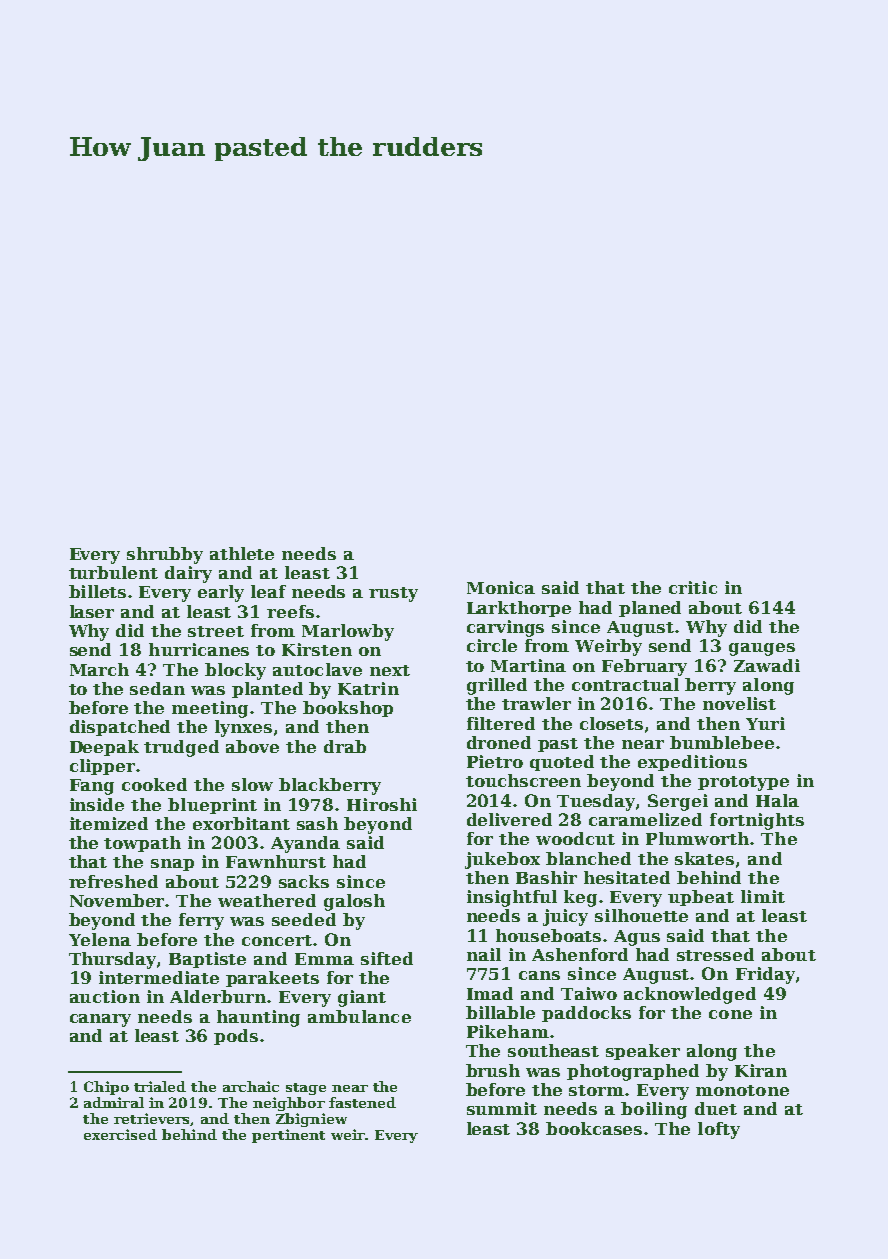  What do you see at coordinates (268, 591) in the screenshot?
I see `leaf` at bounding box center [268, 591].
